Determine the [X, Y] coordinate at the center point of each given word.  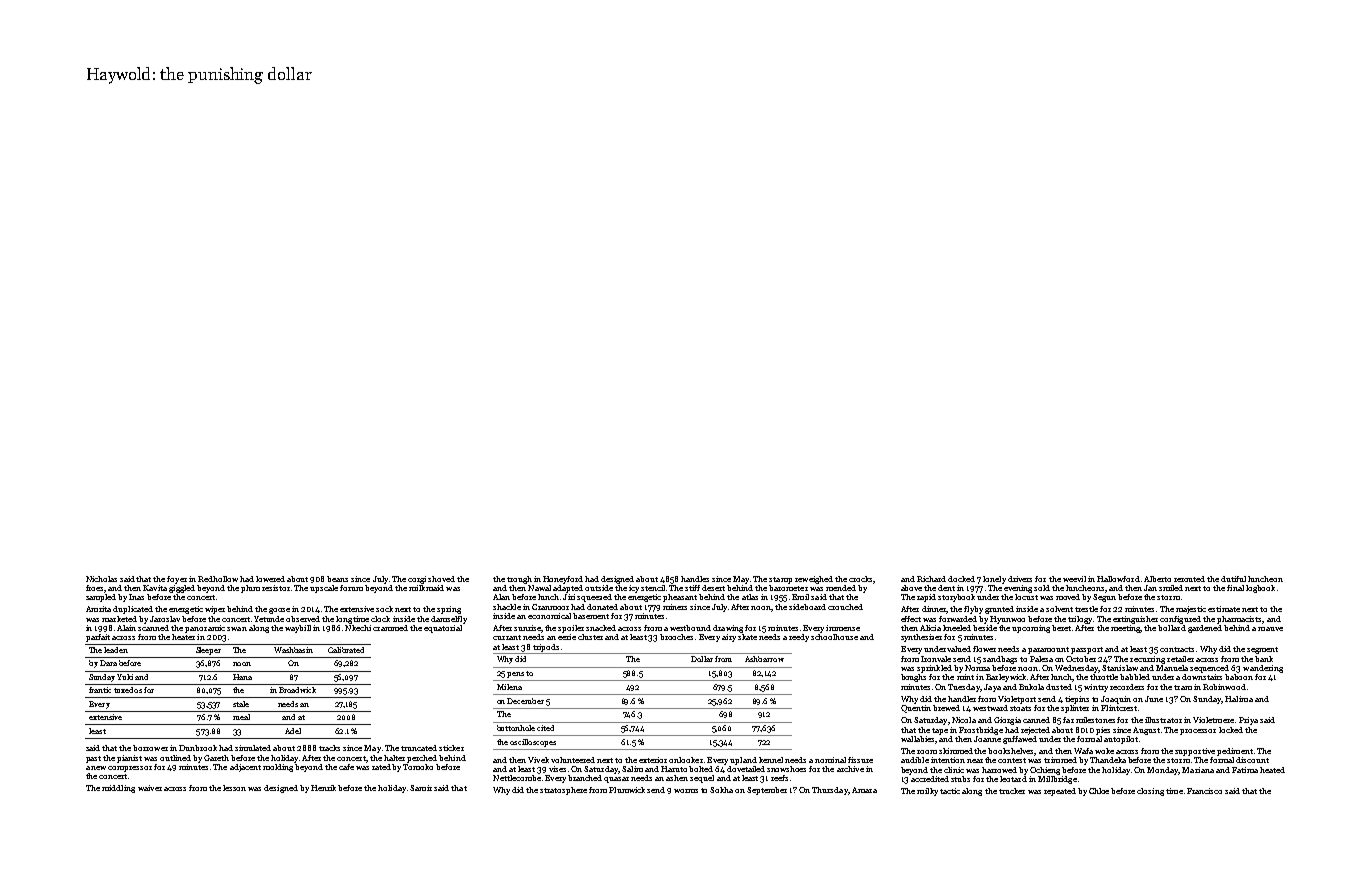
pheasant [680, 598]
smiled [1171, 588]
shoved [441, 579]
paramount [1048, 650]
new [98, 768]
